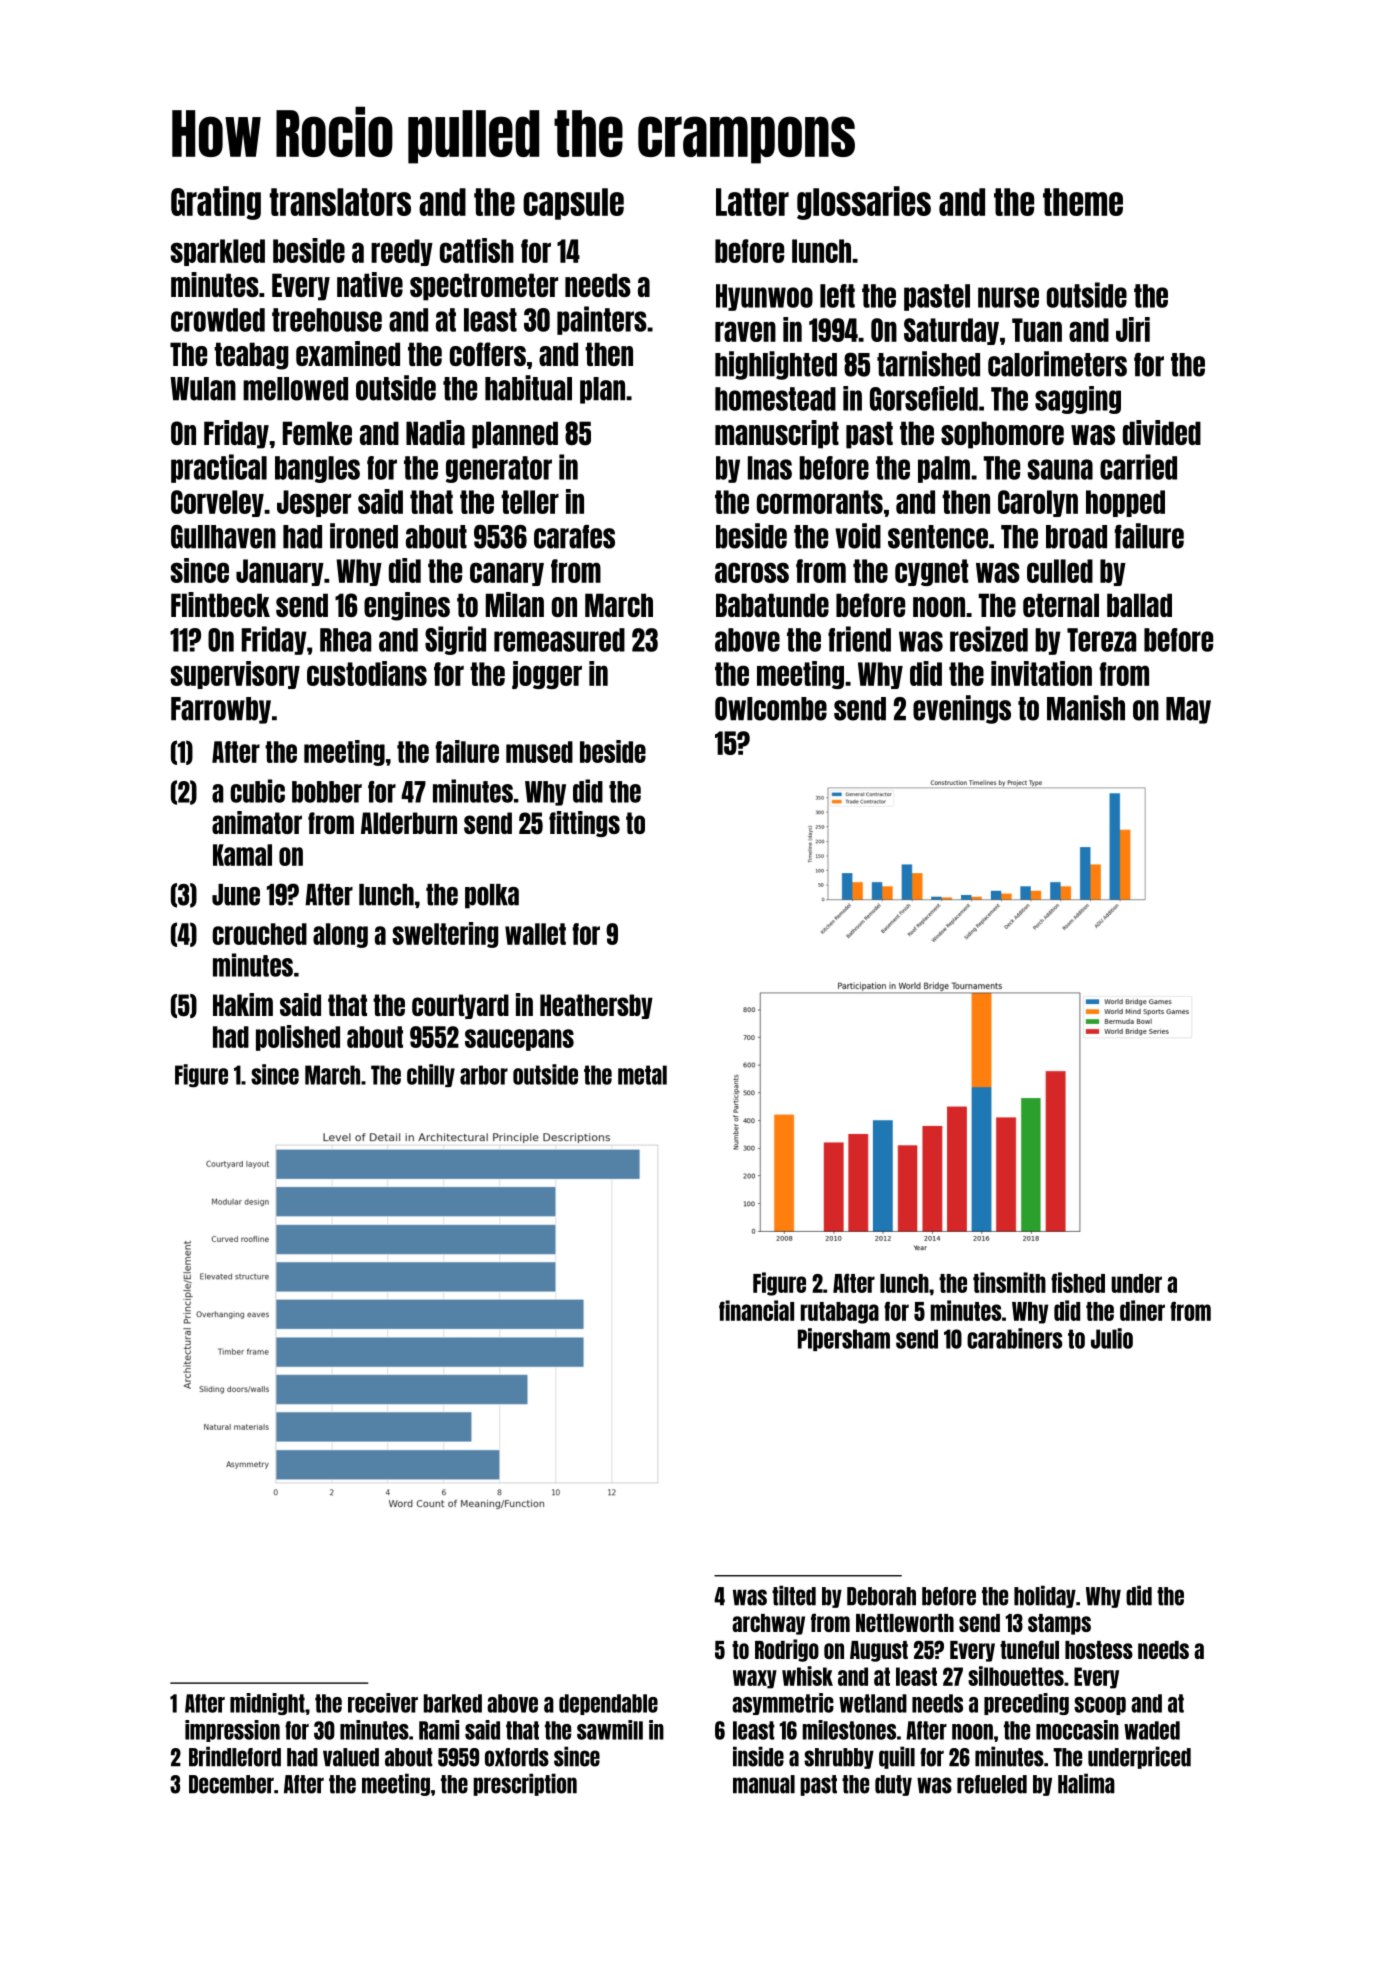 This image has height=1969, width=1386. What do you see at coordinates (242, 855) in the image?
I see `Kamal` at bounding box center [242, 855].
